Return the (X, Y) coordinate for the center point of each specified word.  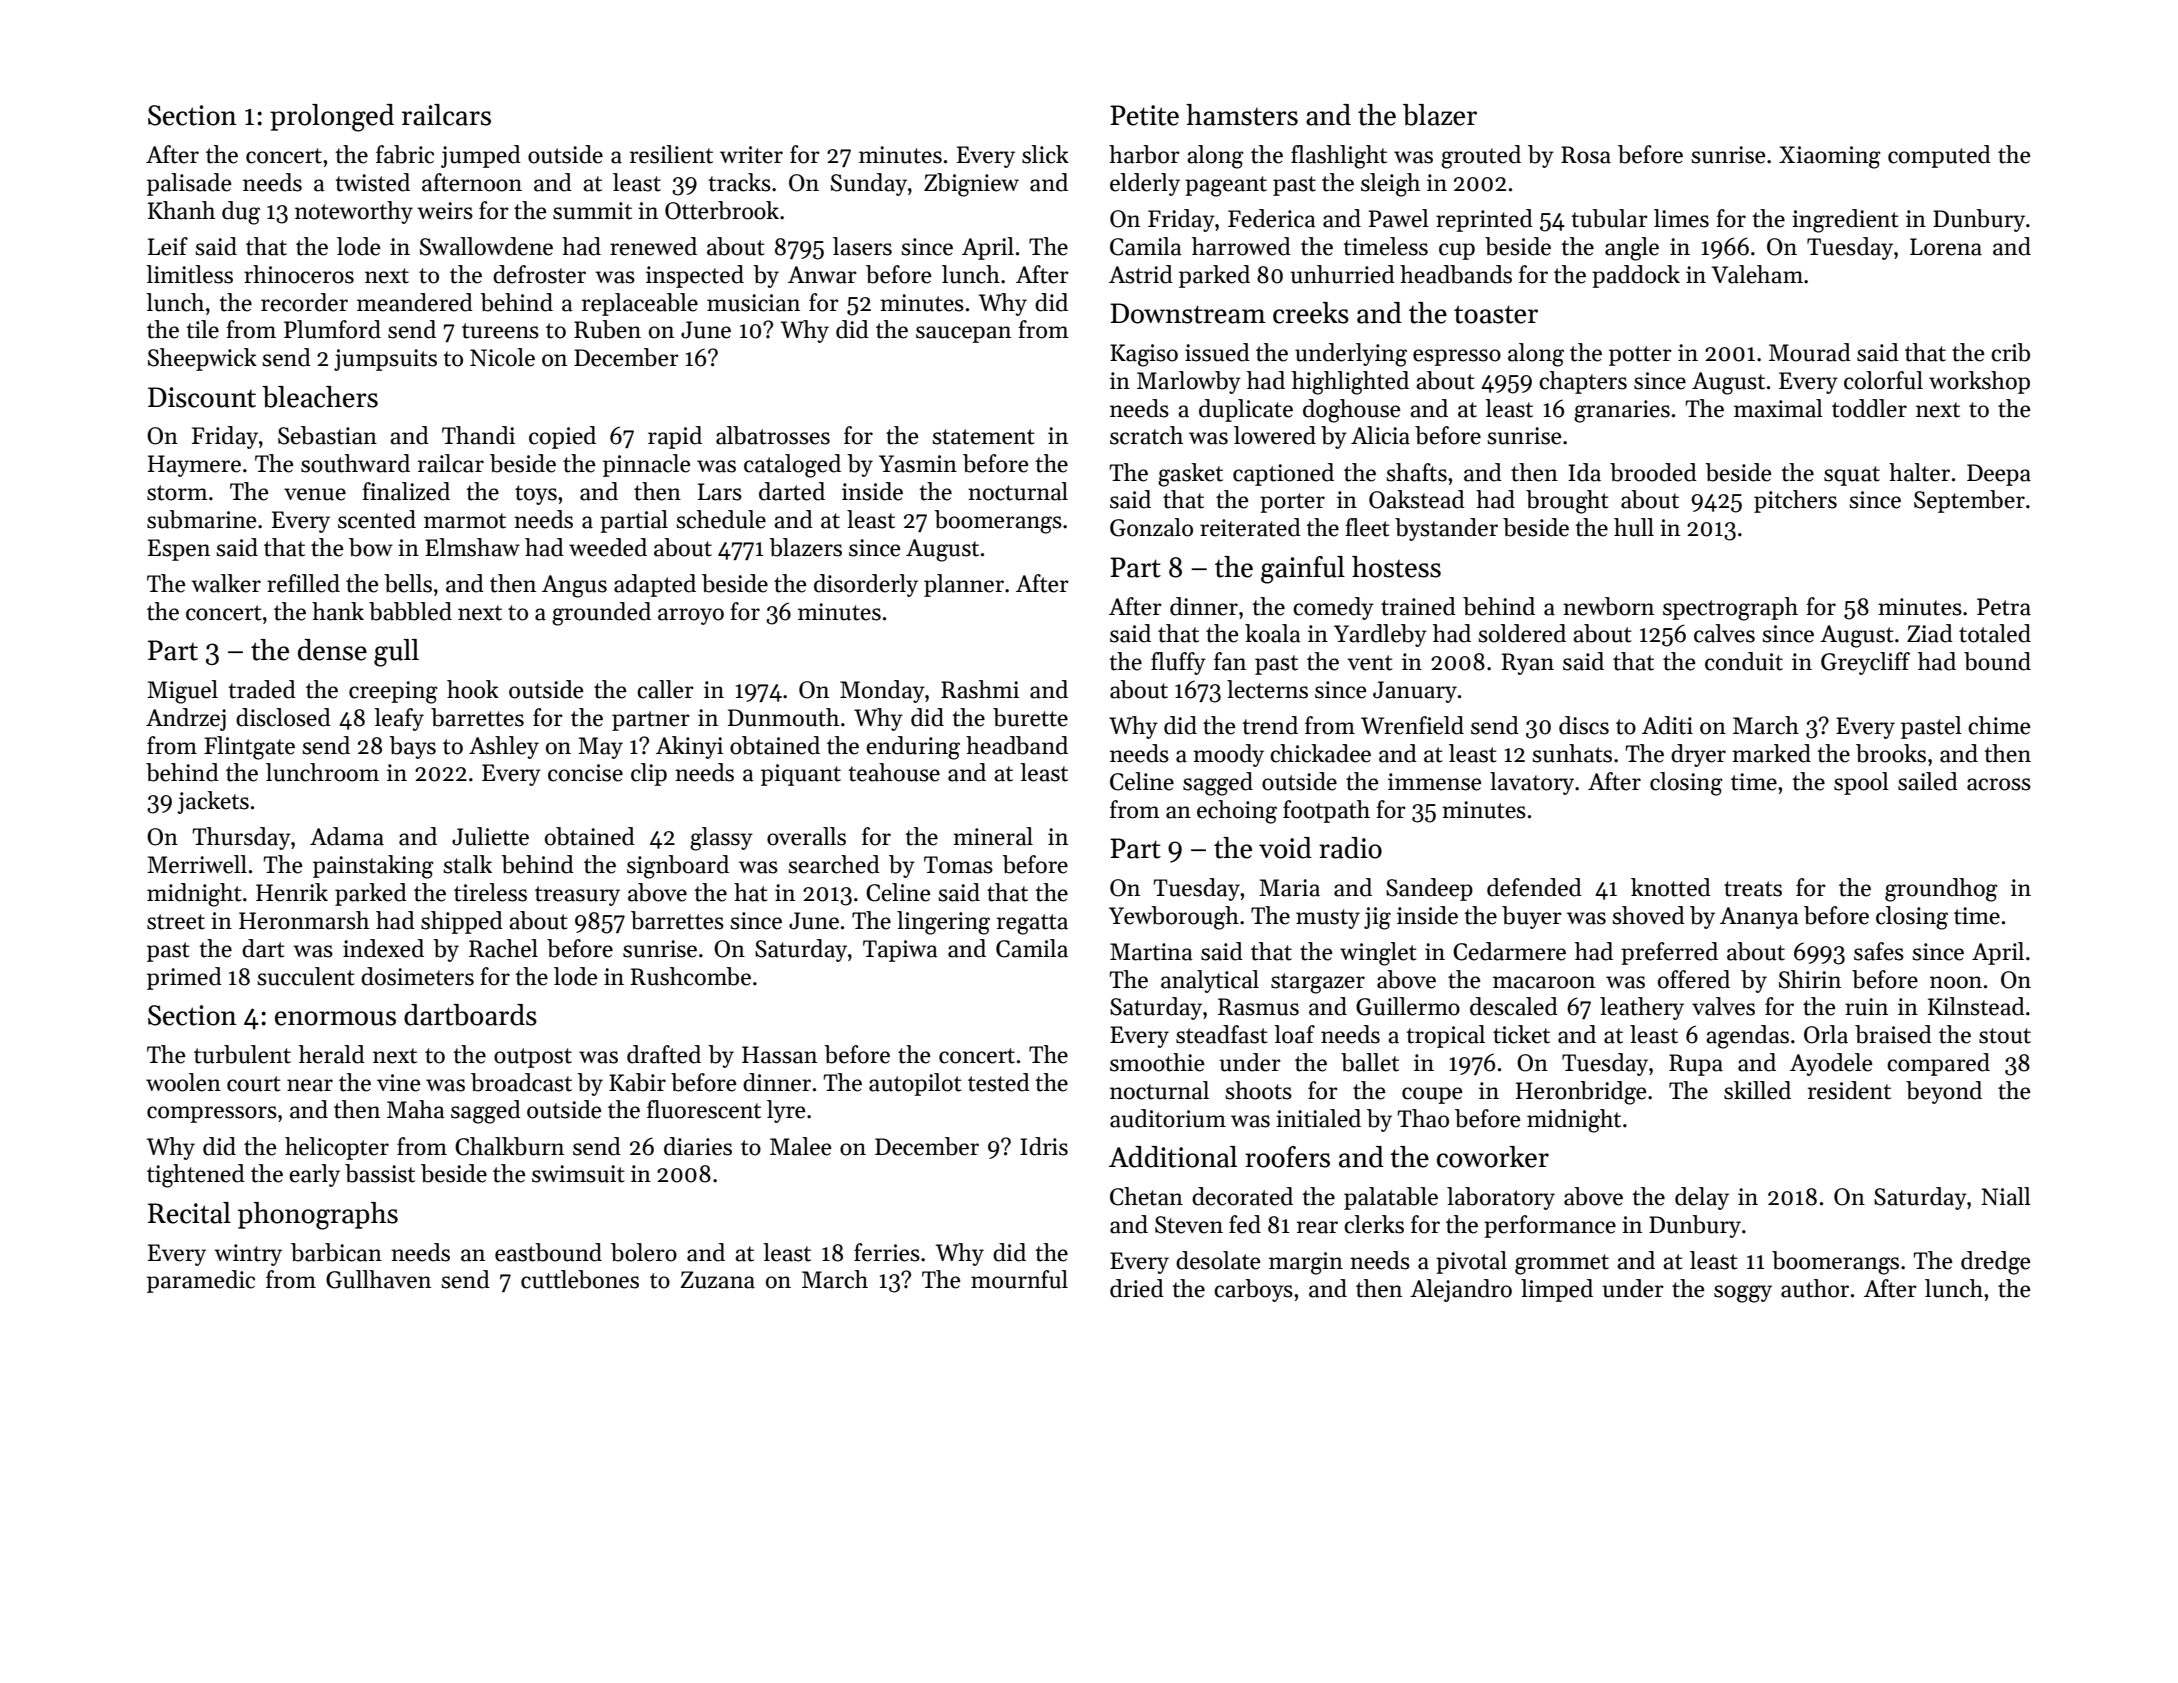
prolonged (332, 118)
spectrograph (1730, 609)
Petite (1144, 115)
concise (585, 773)
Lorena (1946, 247)
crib (2010, 352)
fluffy (1178, 663)
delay (1702, 1198)
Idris (1044, 1146)
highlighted (1350, 383)
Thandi (478, 435)
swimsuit (578, 1174)
